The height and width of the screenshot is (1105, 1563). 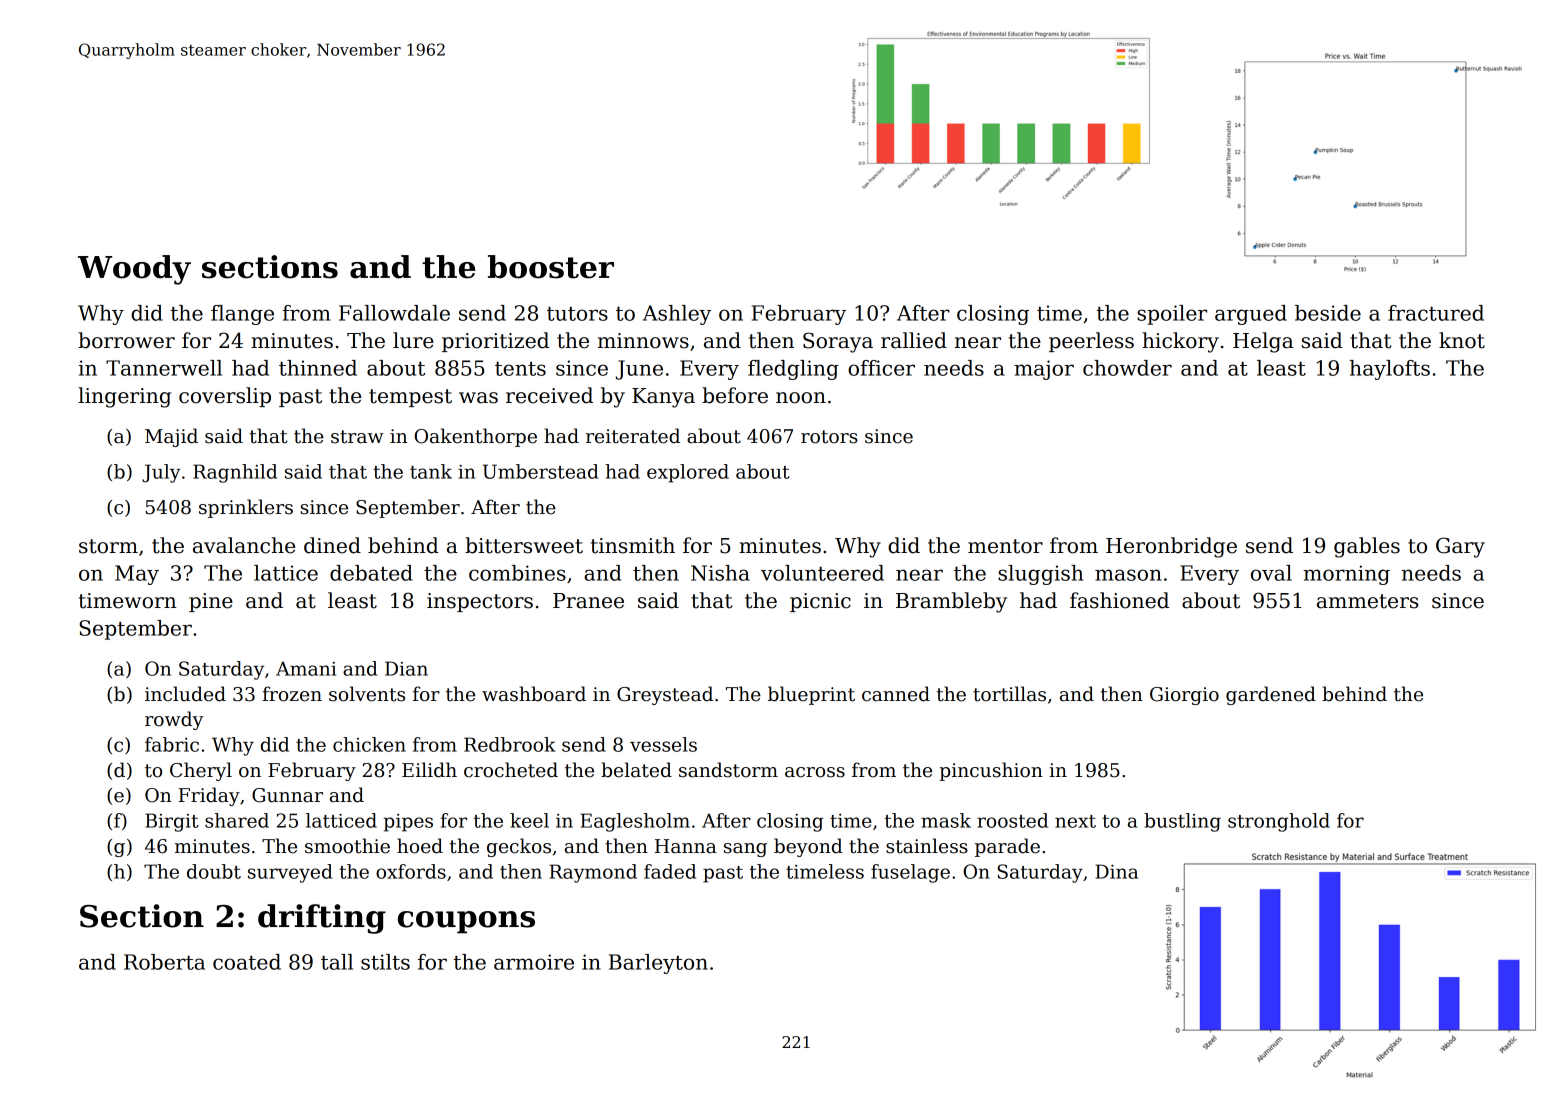 I want to click on haylofts, so click(x=1390, y=370).
